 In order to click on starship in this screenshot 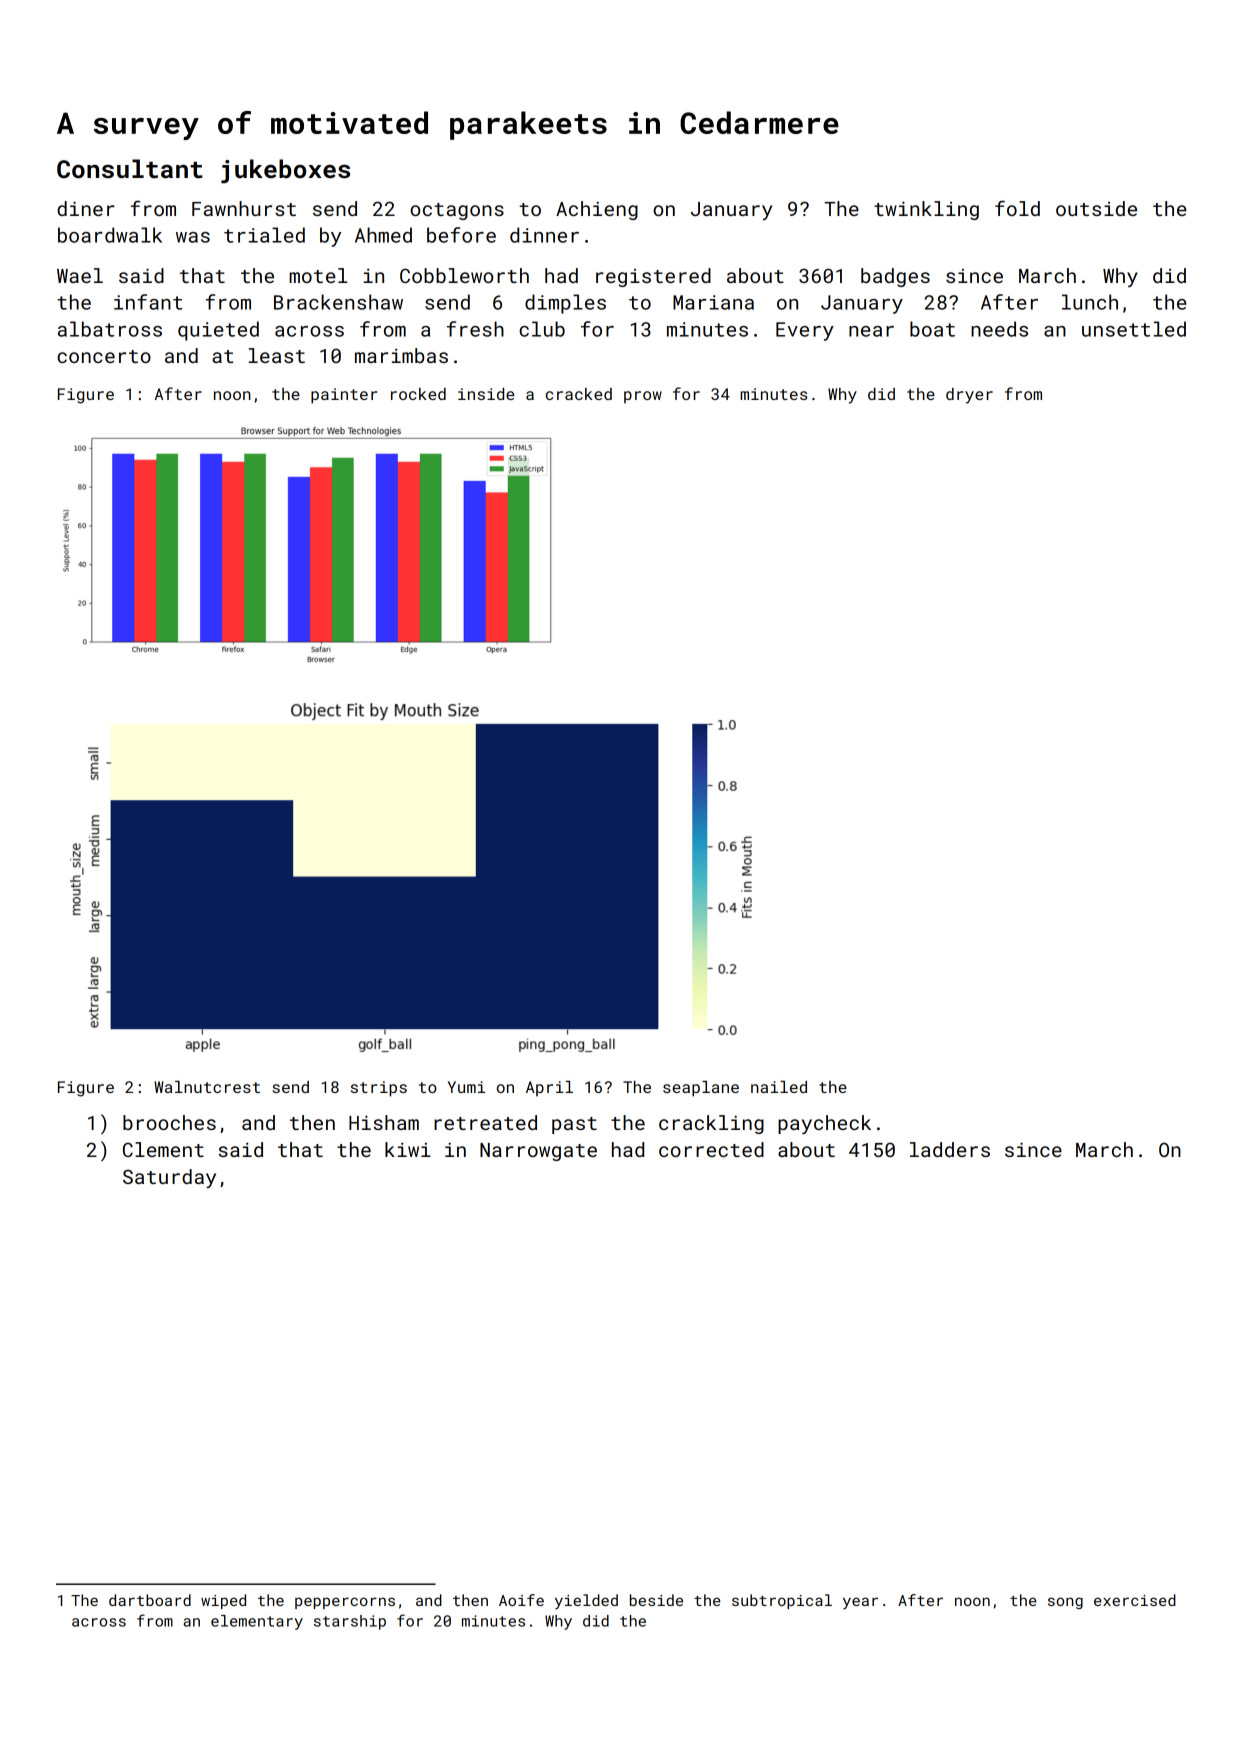, I will do `click(350, 1622)`.
